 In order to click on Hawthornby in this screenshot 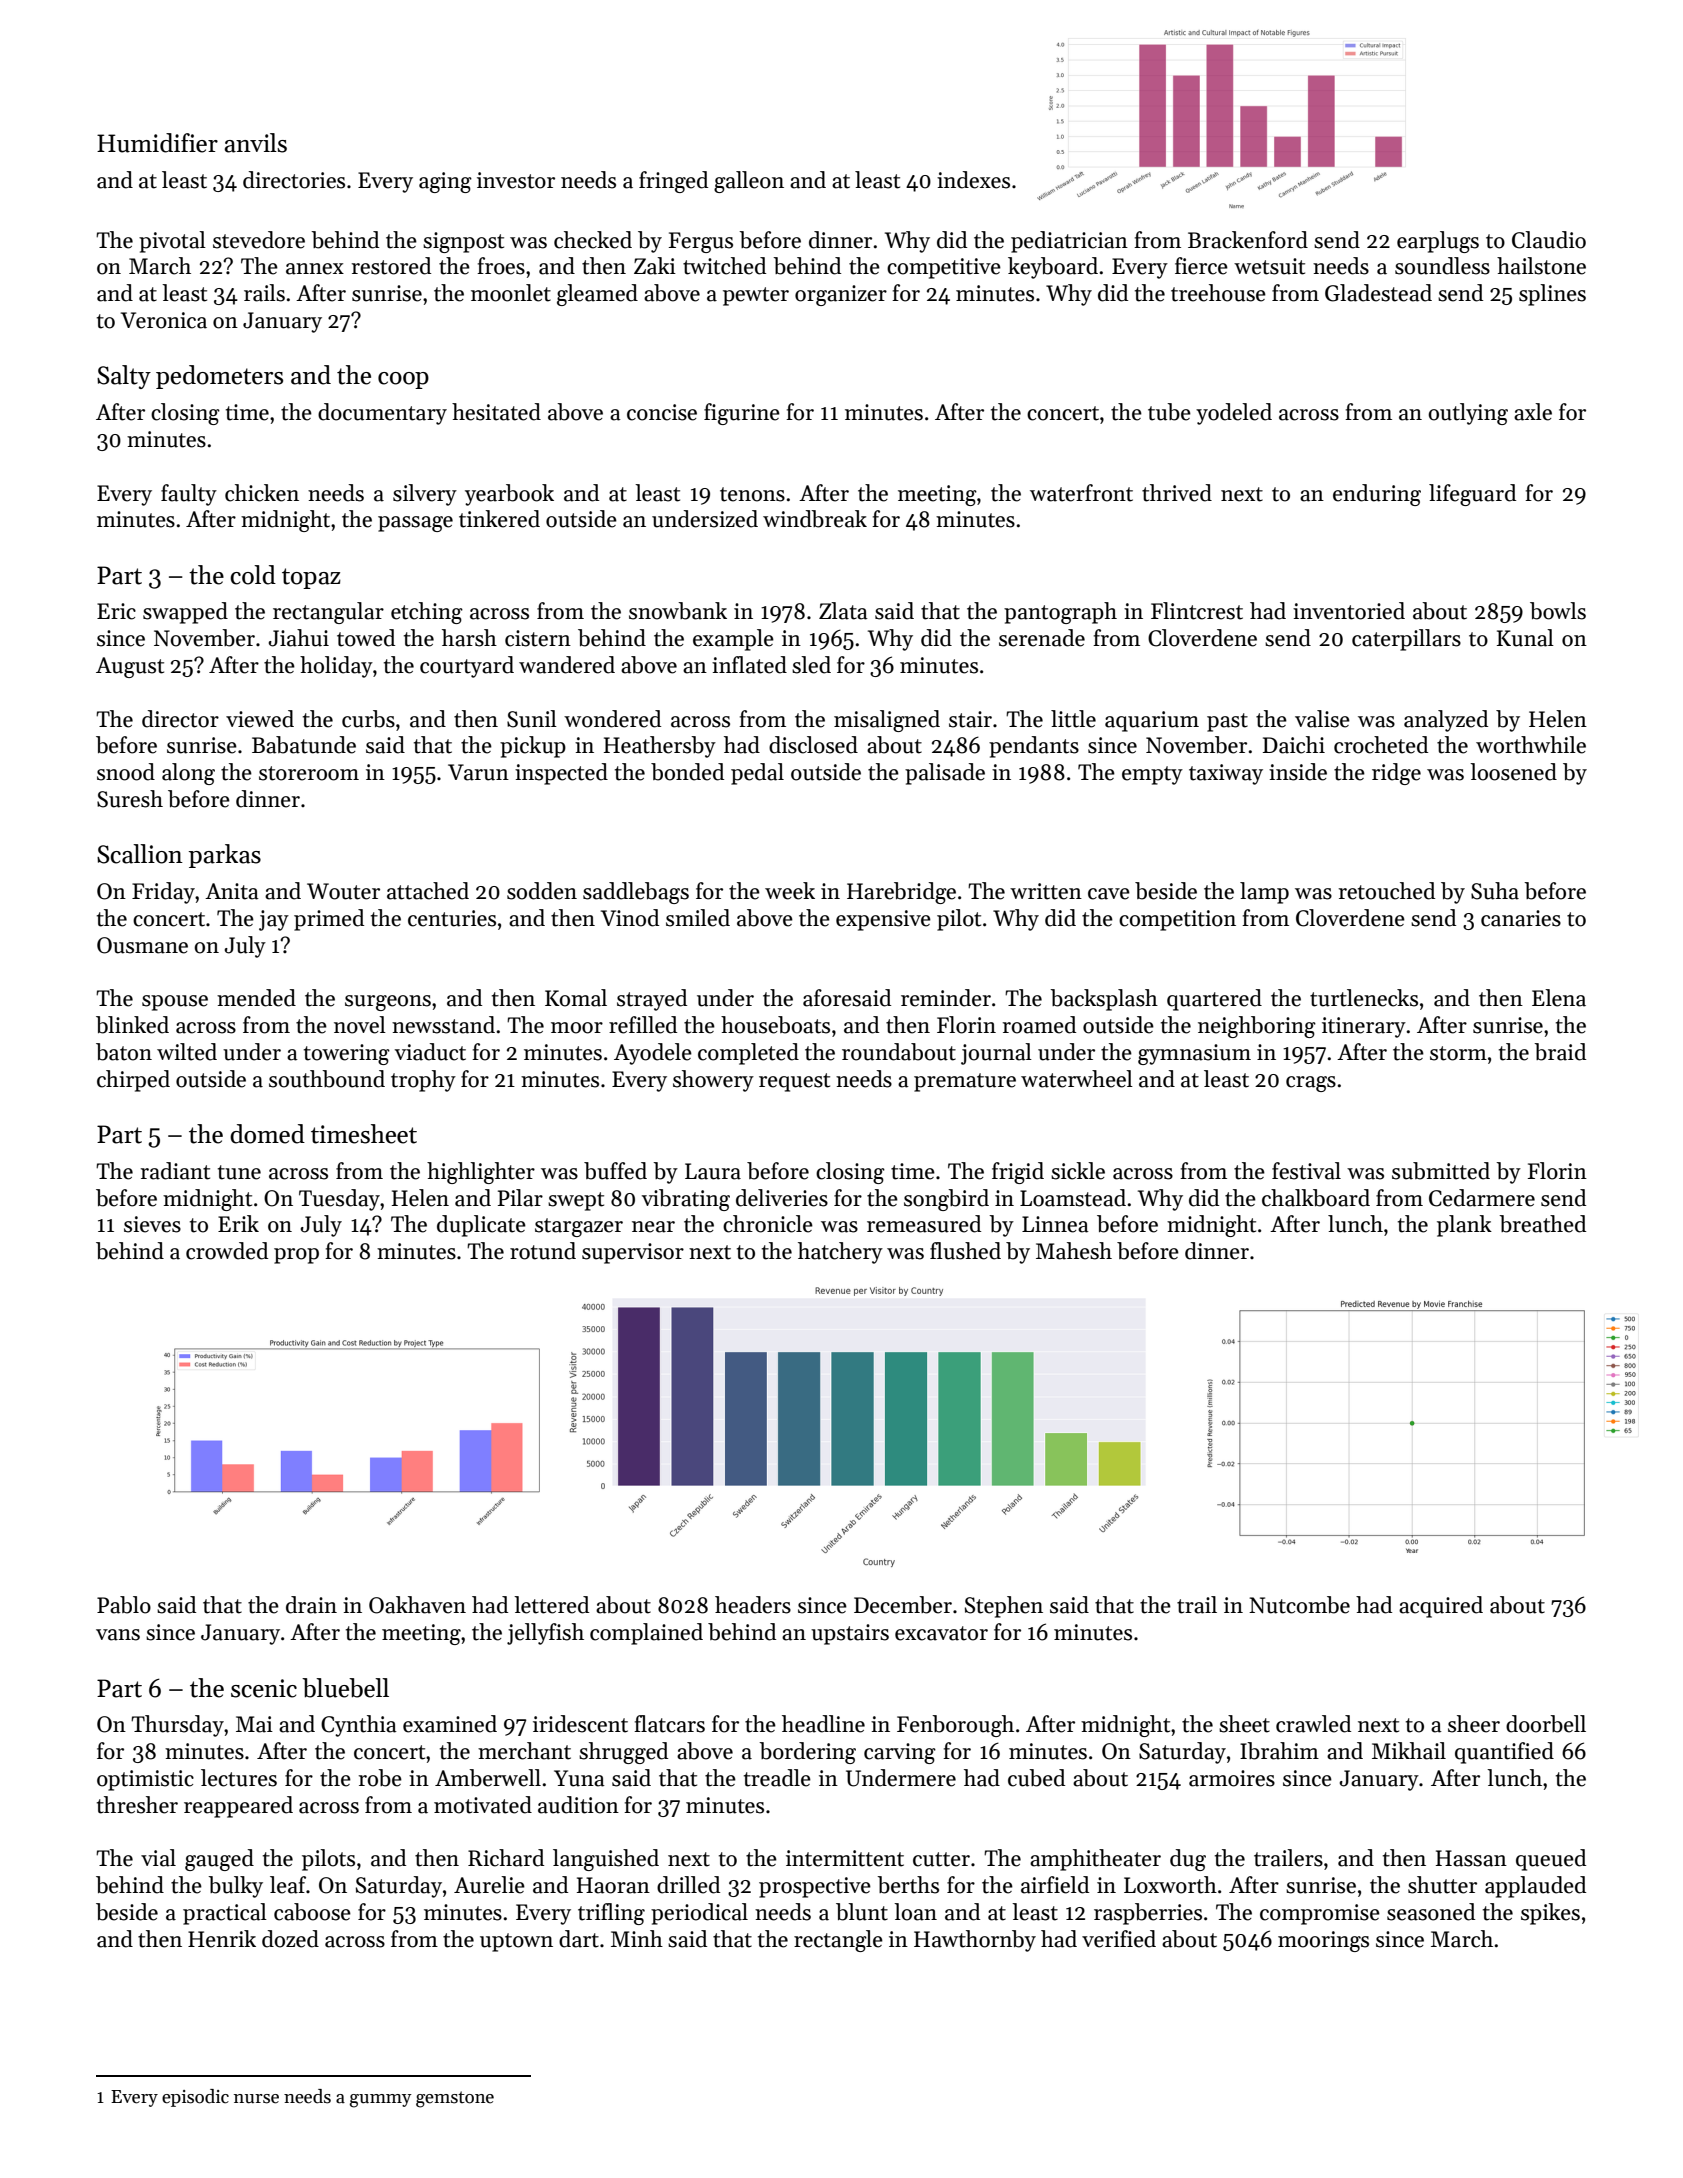, I will do `click(975, 1941)`.
